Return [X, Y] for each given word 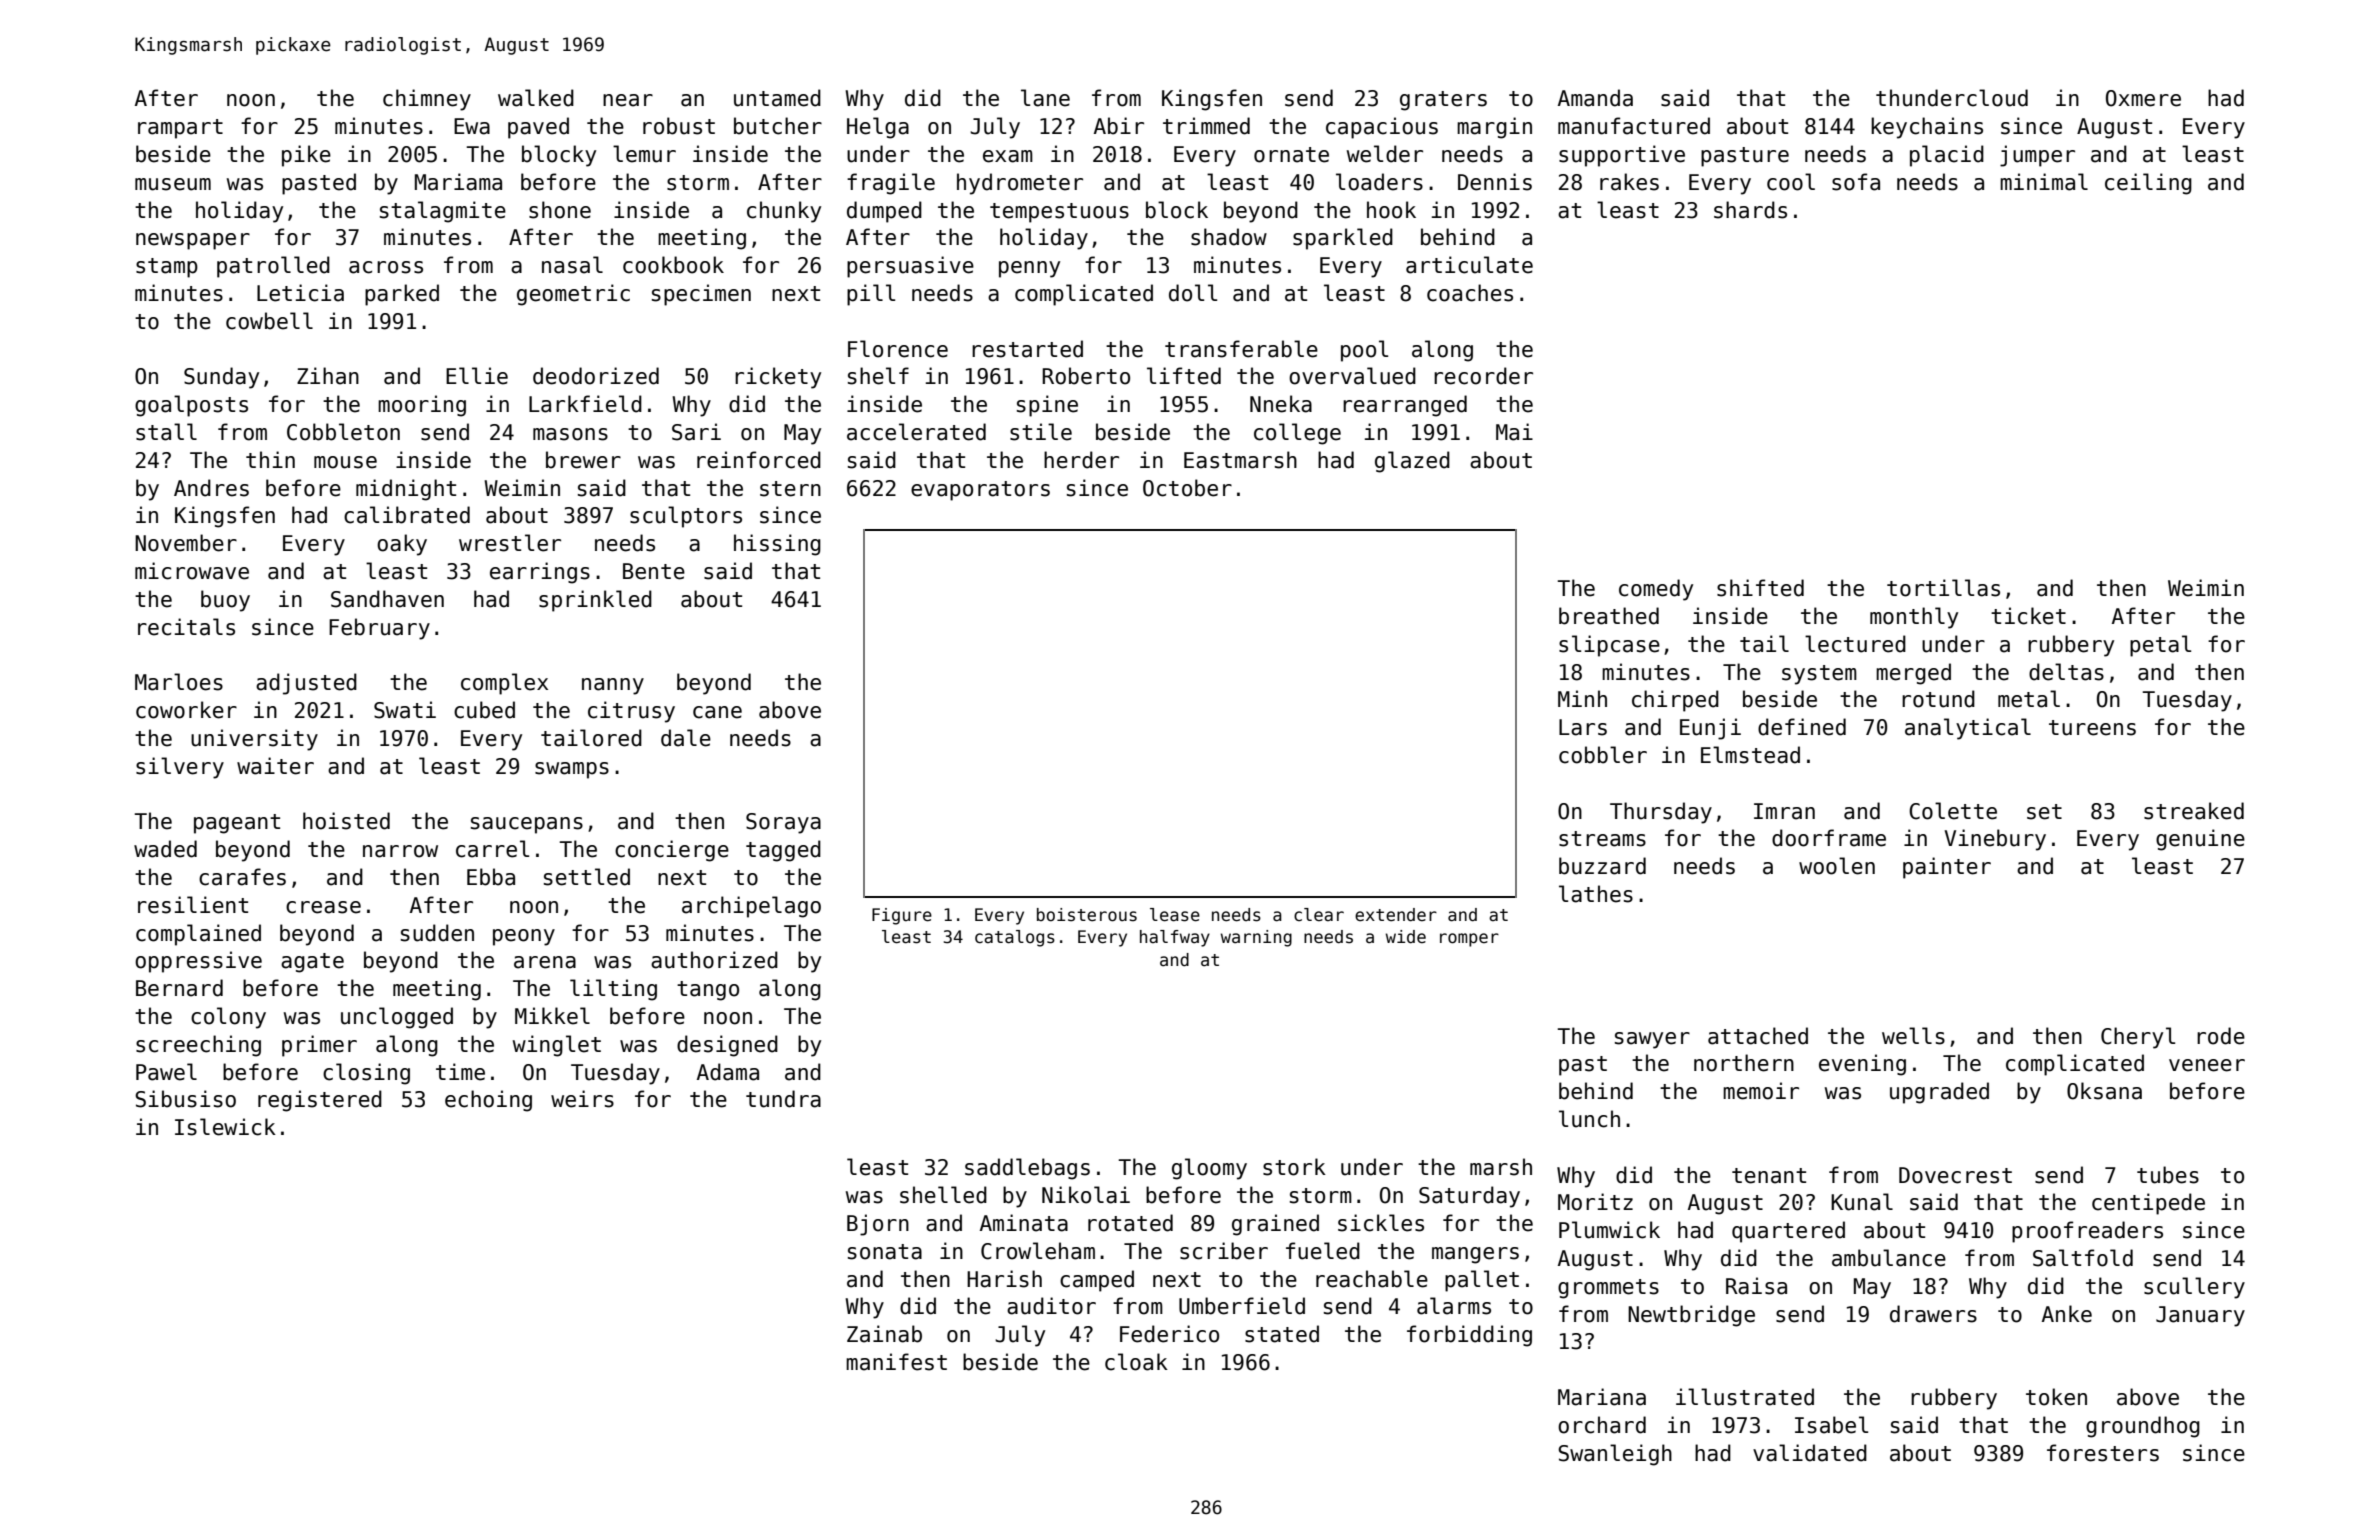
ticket [2028, 616]
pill [871, 295]
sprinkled [595, 601]
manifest [896, 1362]
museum [173, 184]
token [2056, 1397]
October [1187, 488]
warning [1256, 938]
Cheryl [2138, 1038]
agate [312, 963]
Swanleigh [1615, 1455]
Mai [1514, 432]
